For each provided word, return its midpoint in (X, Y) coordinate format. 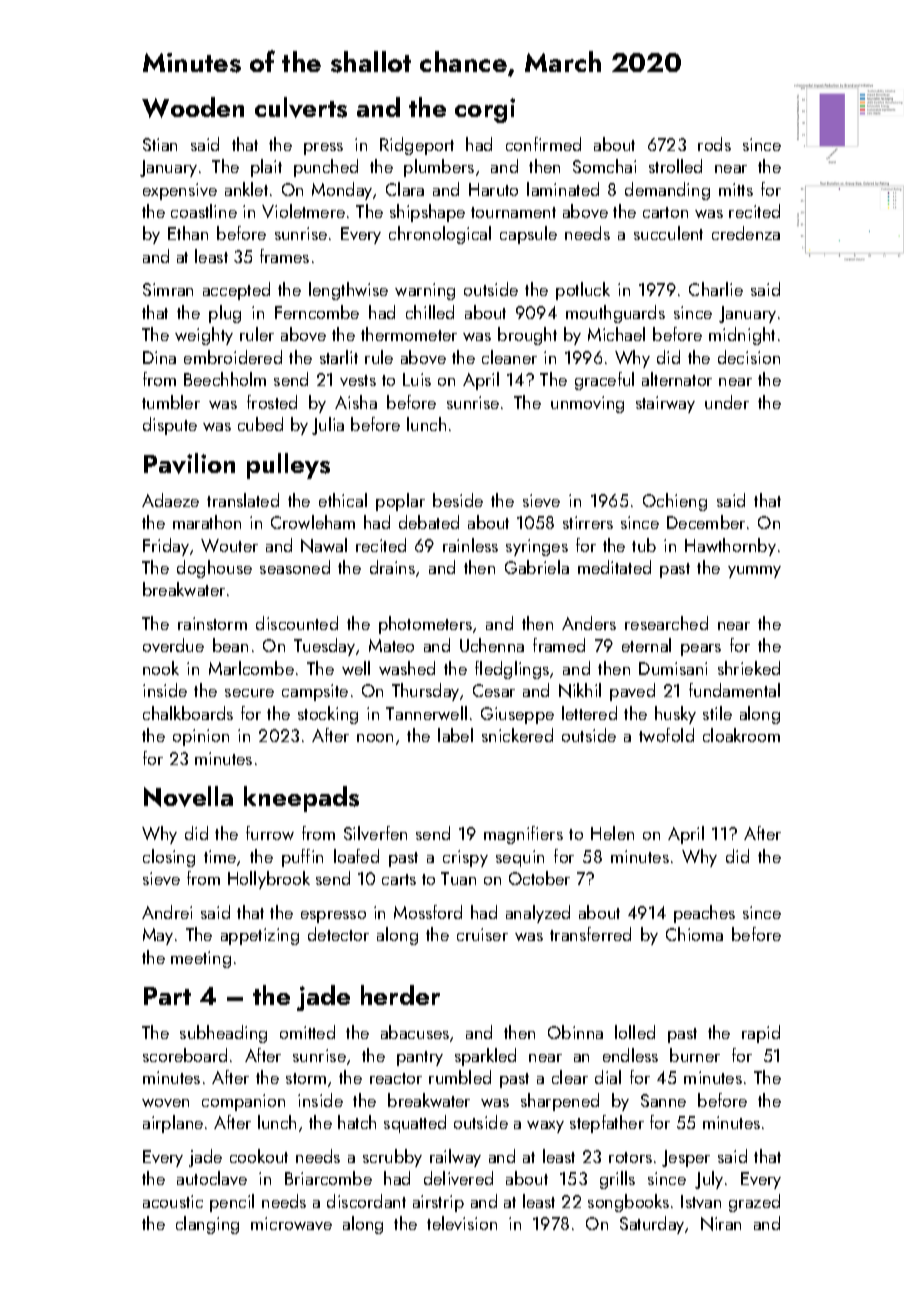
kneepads (301, 799)
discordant (366, 1201)
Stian (160, 144)
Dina (159, 357)
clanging (207, 1225)
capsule (528, 235)
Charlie (716, 289)
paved (632, 692)
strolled (675, 166)
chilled (430, 312)
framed (559, 645)
